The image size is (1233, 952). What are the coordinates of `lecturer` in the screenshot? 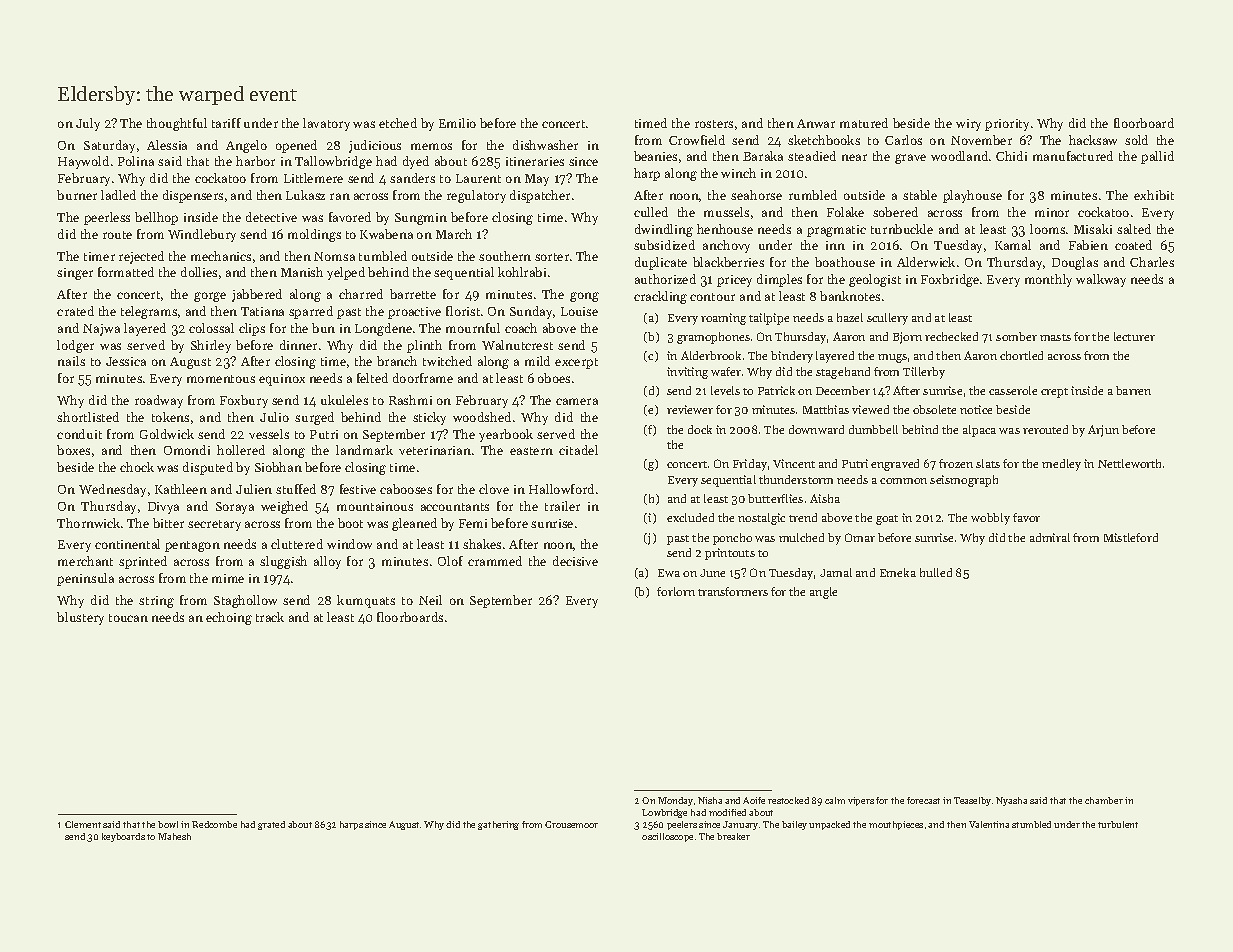 It's located at (1134, 336).
